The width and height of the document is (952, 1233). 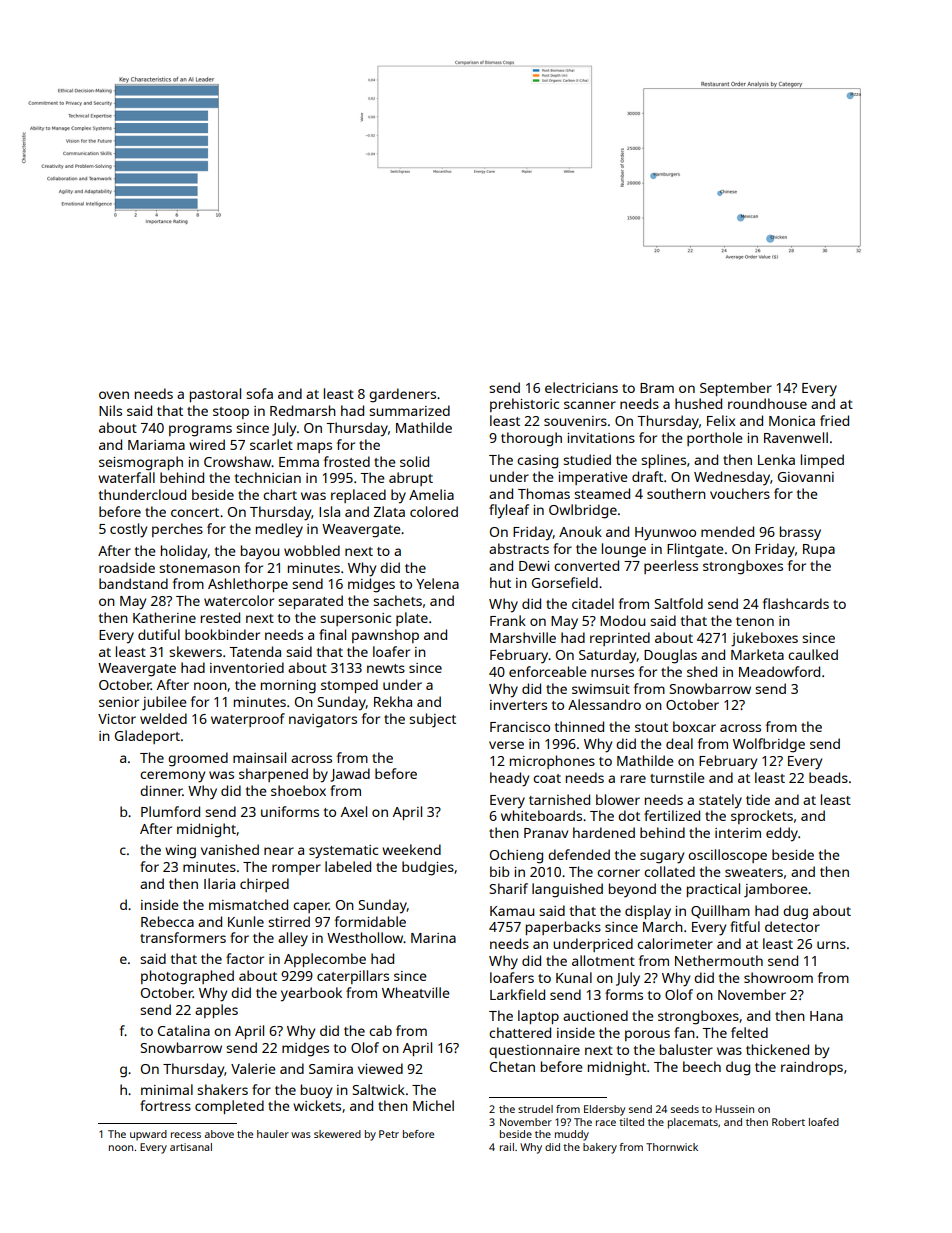 What do you see at coordinates (782, 834) in the document?
I see `eddy` at bounding box center [782, 834].
